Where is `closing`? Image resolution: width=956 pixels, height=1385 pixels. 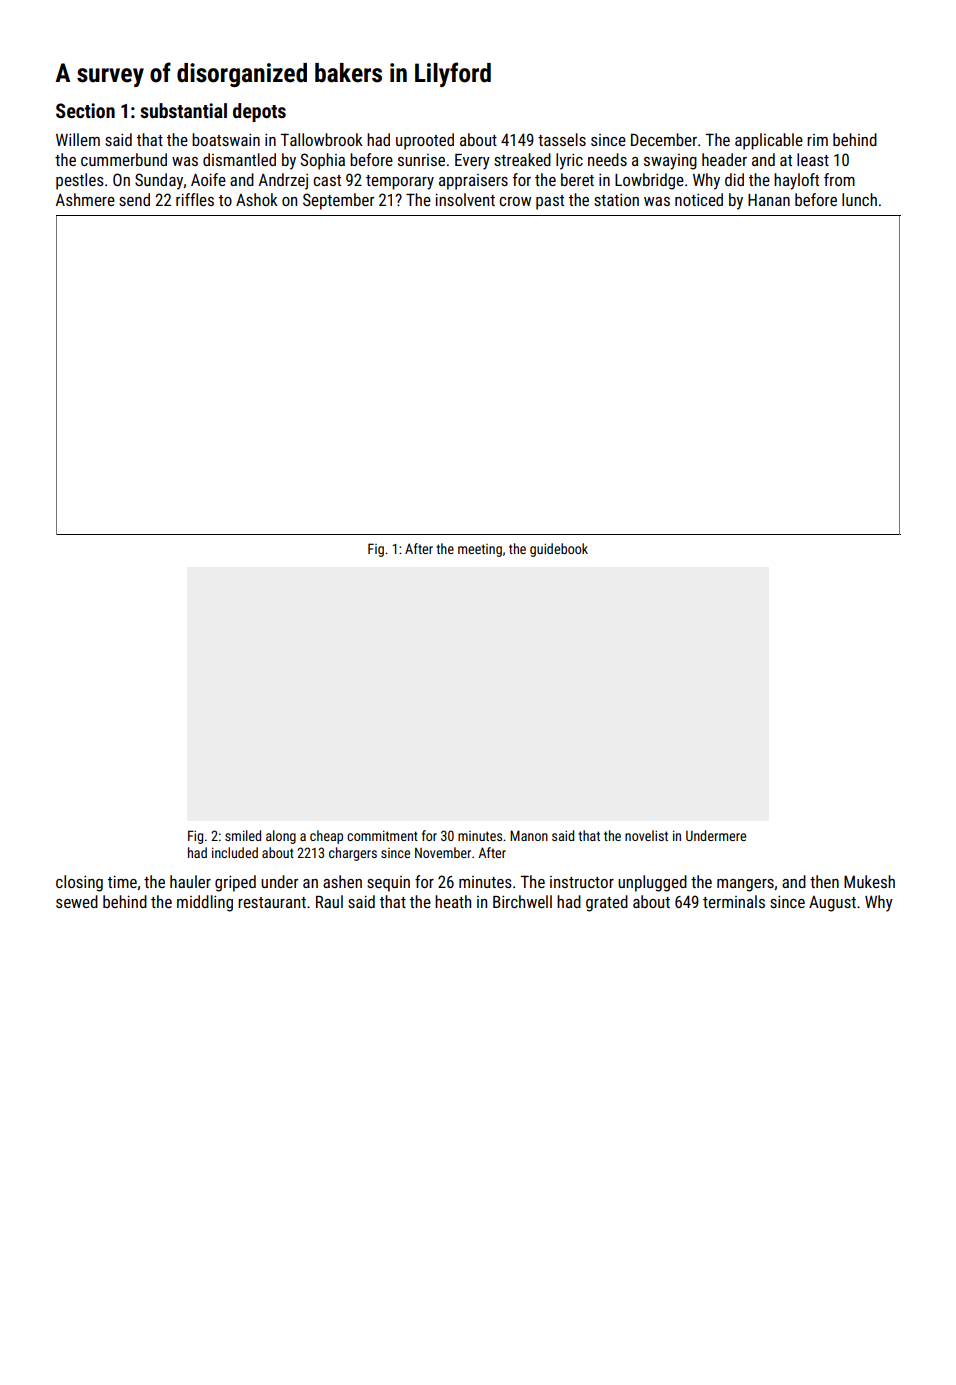 closing is located at coordinates (79, 883).
